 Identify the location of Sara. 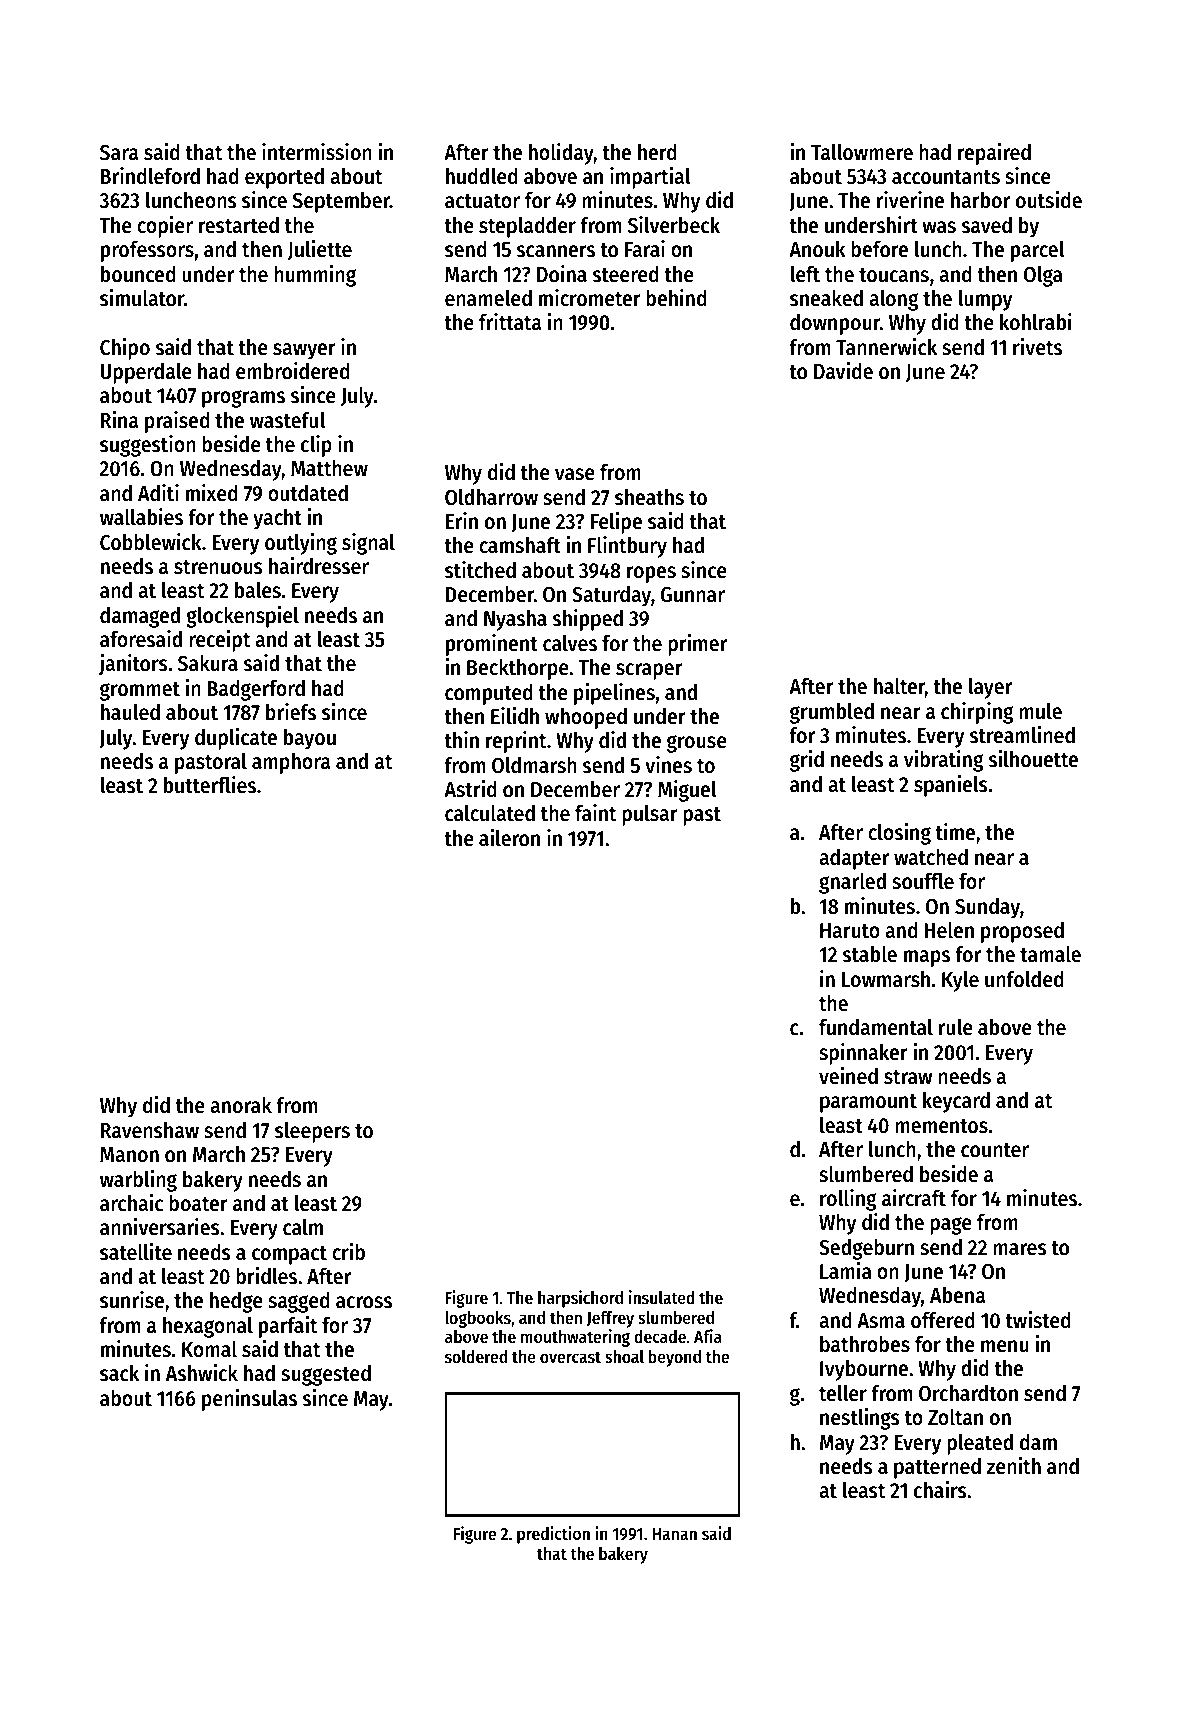
(119, 153).
